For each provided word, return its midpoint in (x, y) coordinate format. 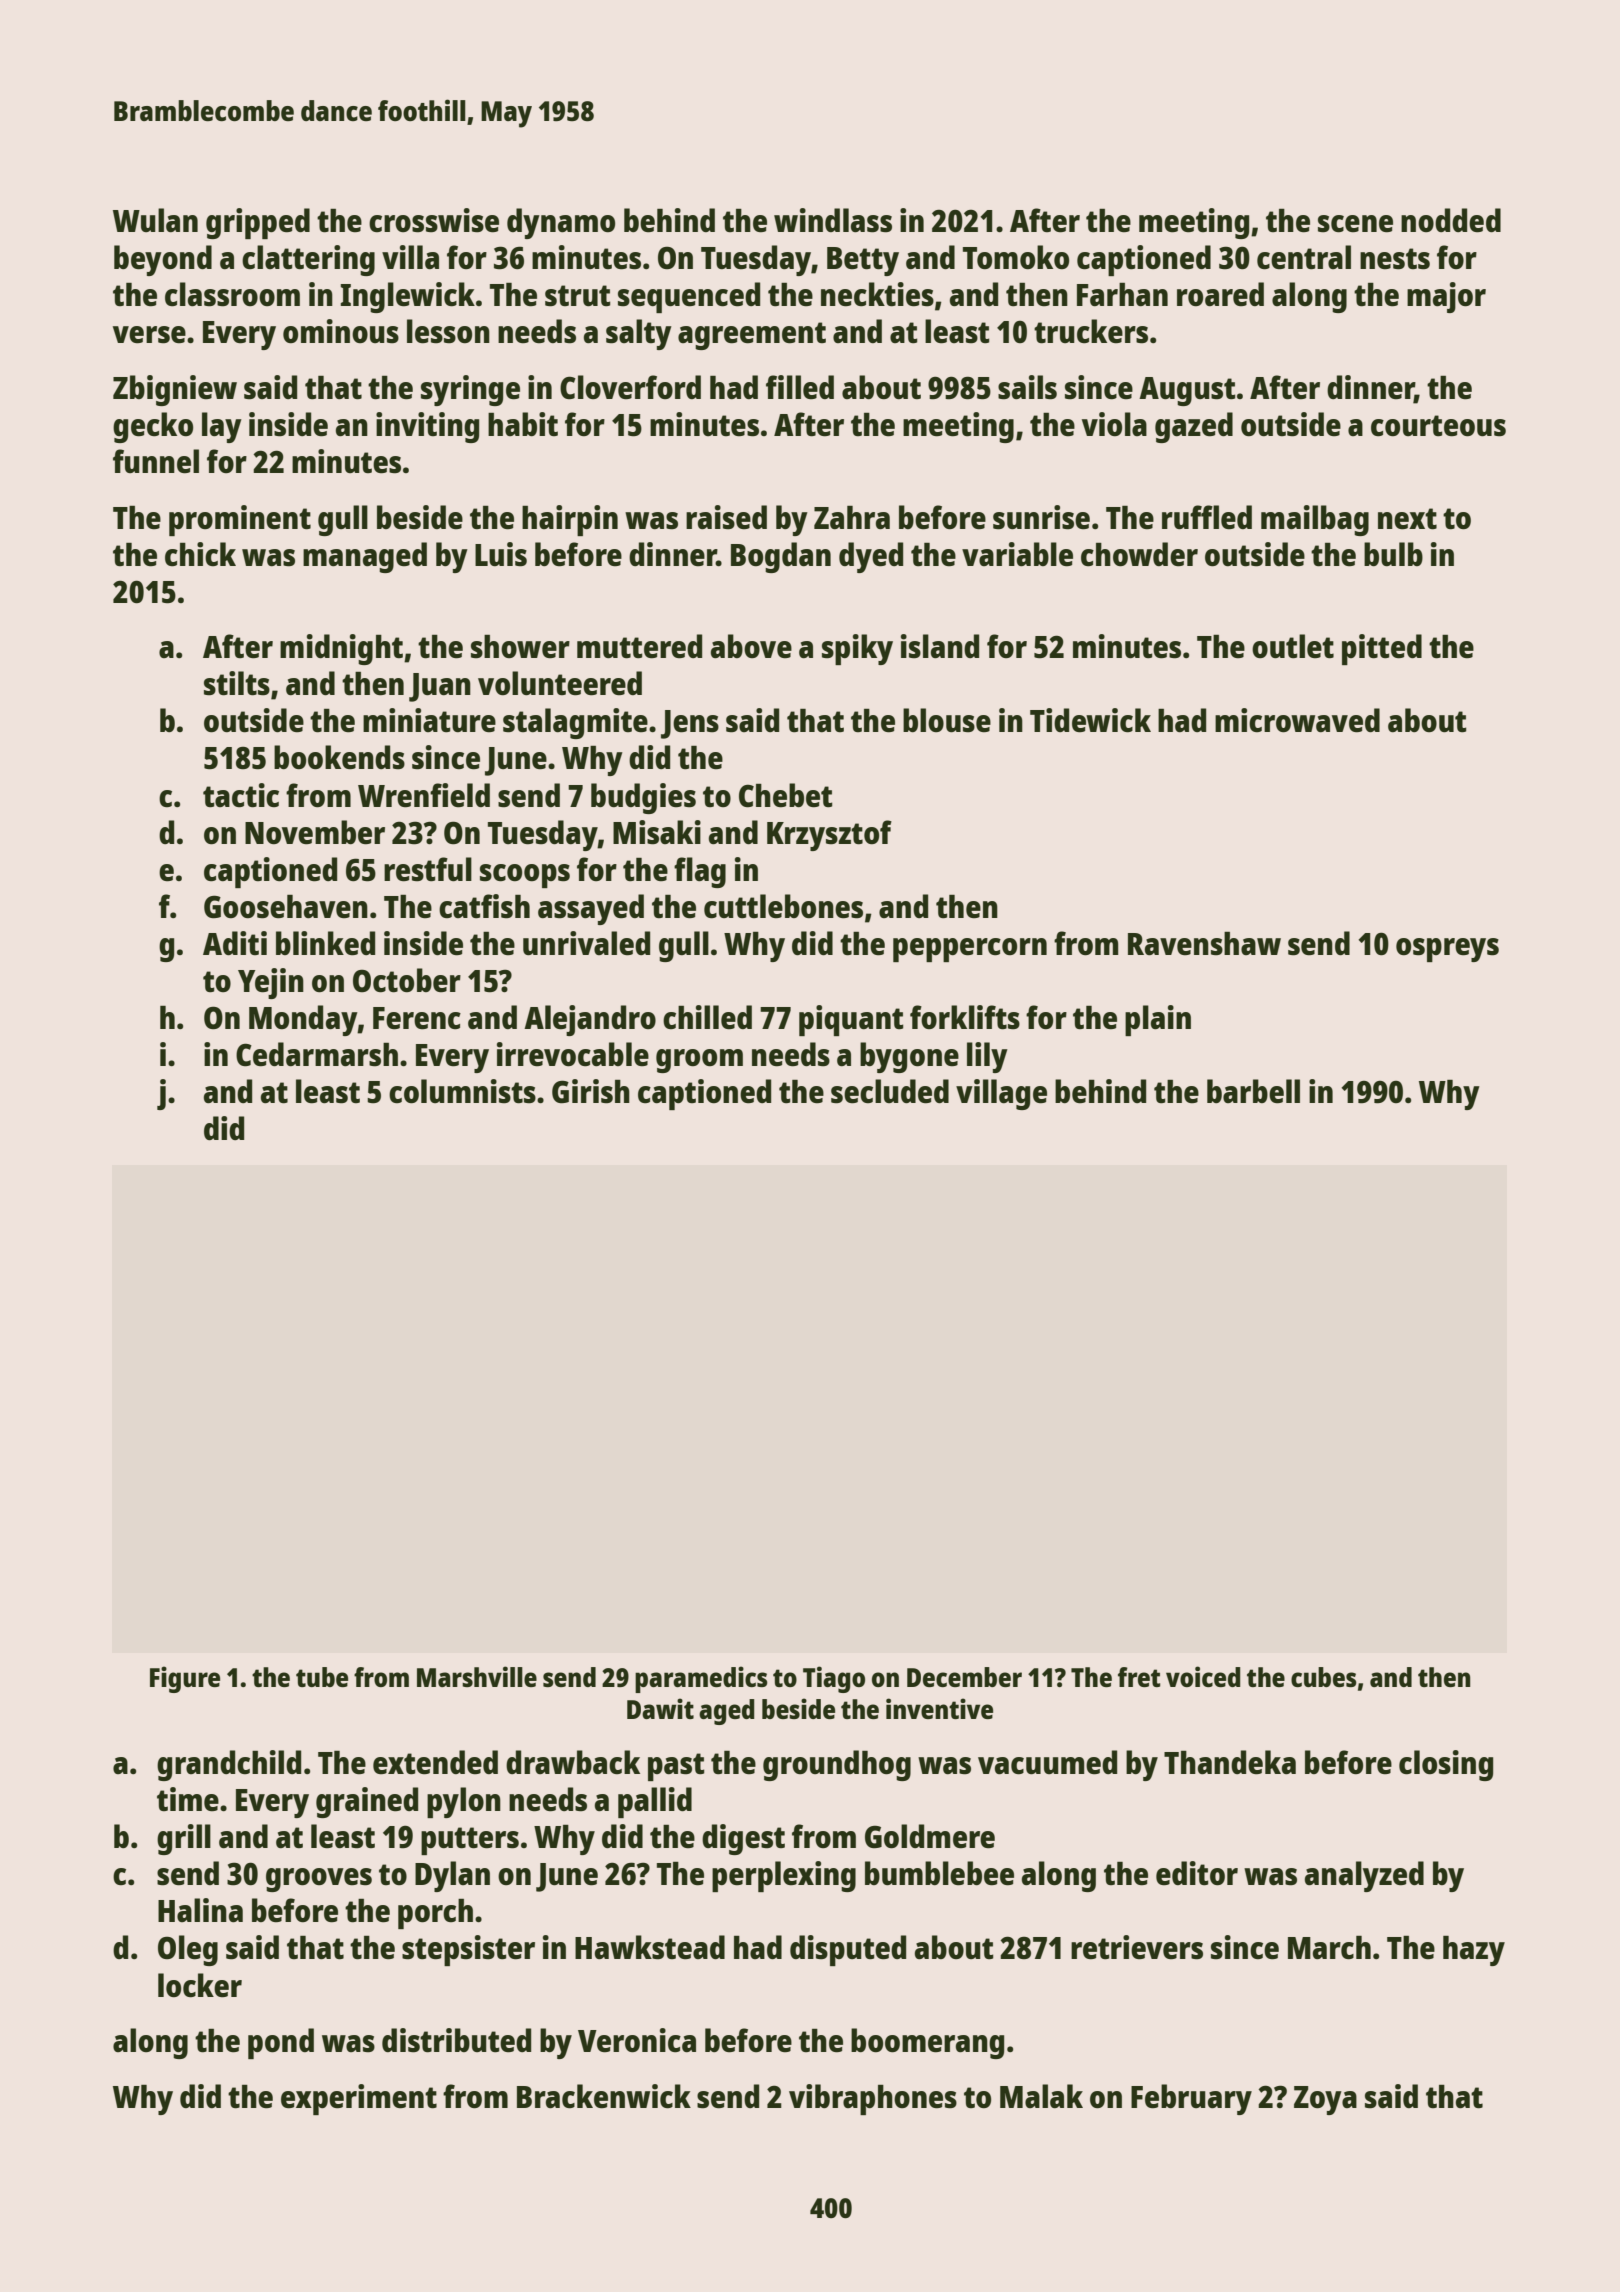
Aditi (235, 943)
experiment (359, 2099)
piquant (851, 1020)
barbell (1253, 1091)
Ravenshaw (1204, 944)
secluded (890, 1091)
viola (1114, 424)
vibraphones (873, 2099)
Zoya (1325, 2100)
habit (523, 424)
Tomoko (1016, 257)
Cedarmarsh (317, 1054)
